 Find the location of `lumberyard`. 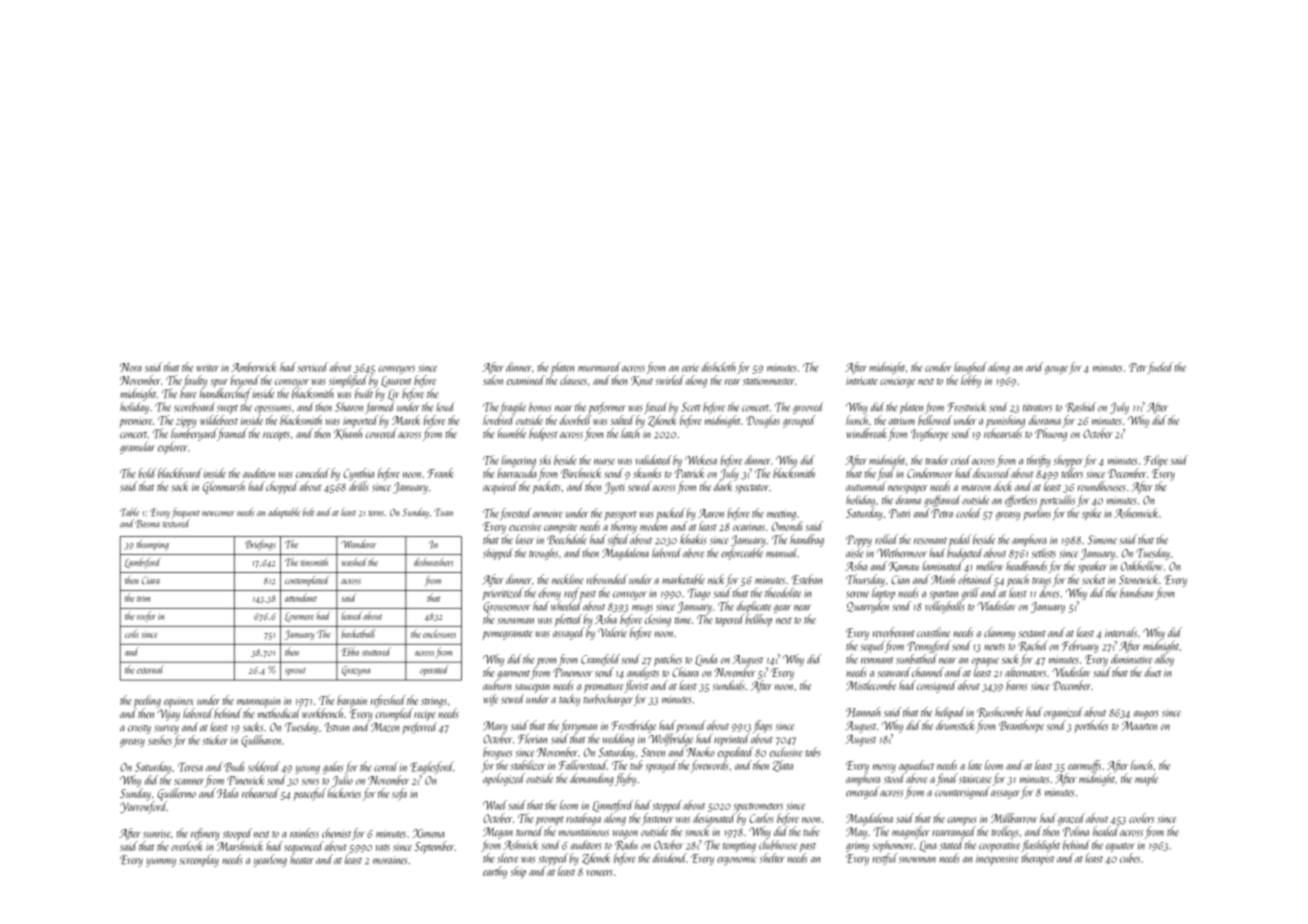

lumberyard is located at coordinates (194, 434).
